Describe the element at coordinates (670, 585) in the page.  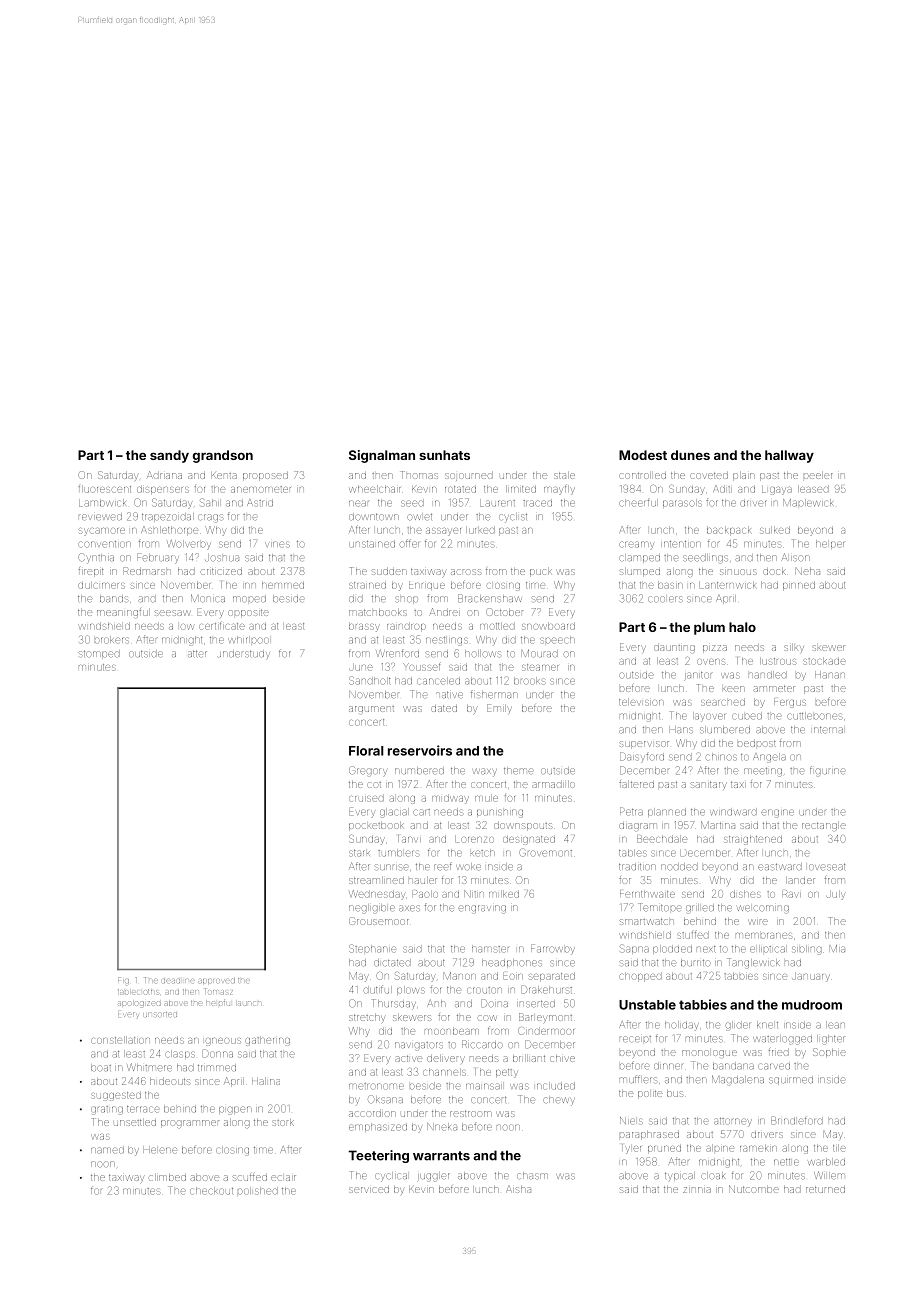
I see `basin` at that location.
